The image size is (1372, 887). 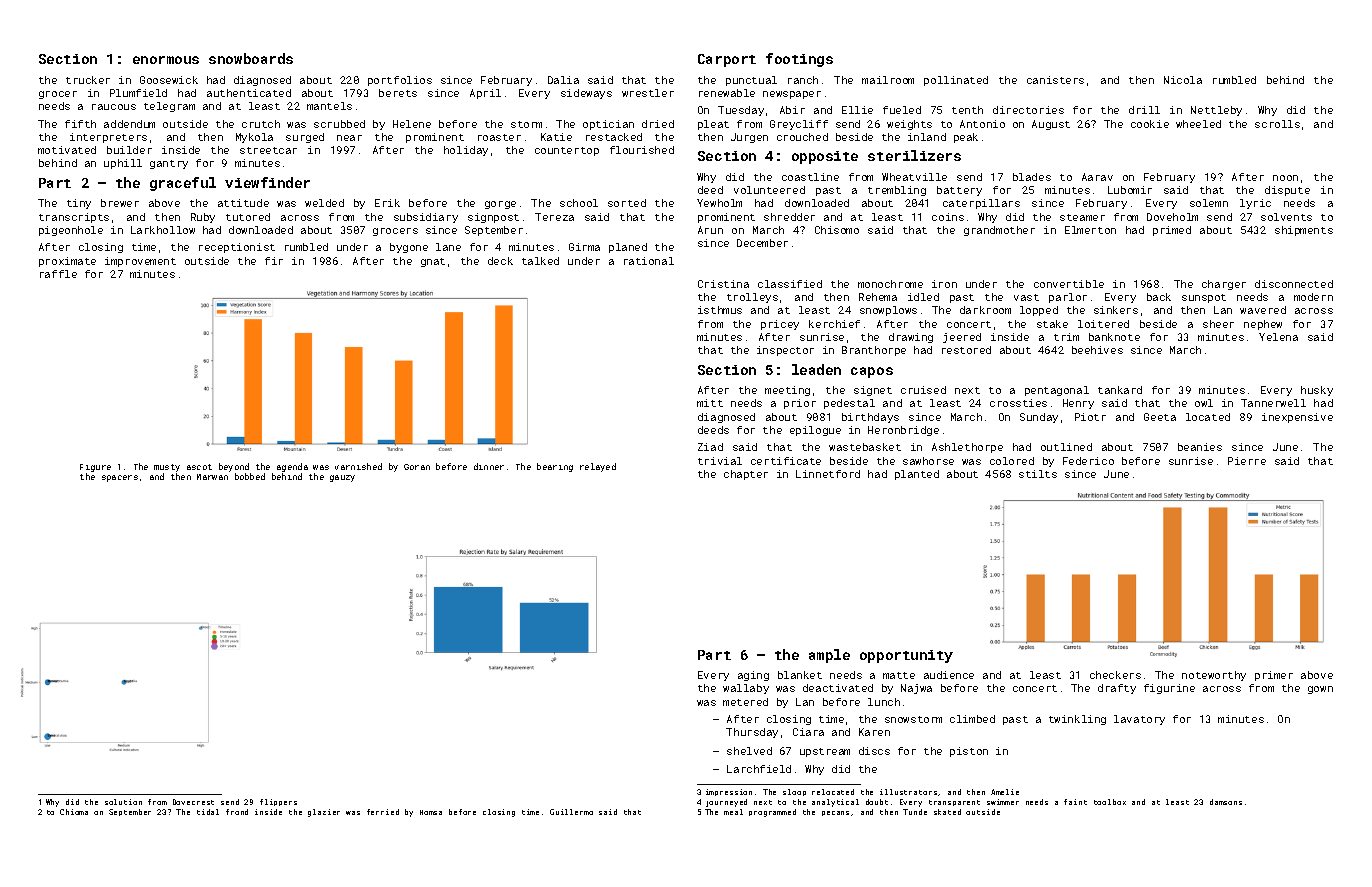 I want to click on bearing, so click(x=555, y=467).
